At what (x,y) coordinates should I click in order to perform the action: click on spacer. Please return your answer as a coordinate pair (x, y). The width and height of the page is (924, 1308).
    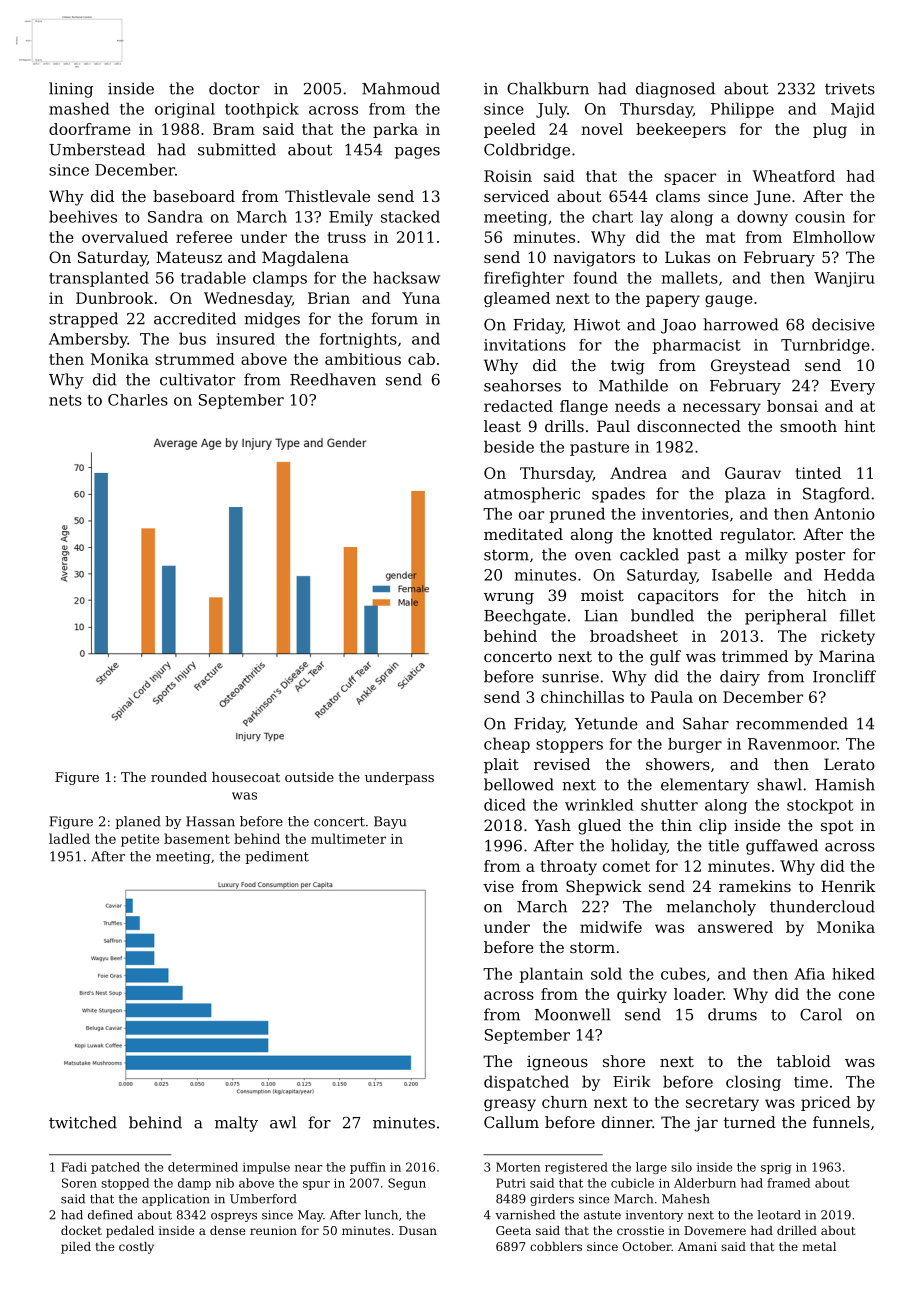
    Looking at the image, I should click on (690, 179).
